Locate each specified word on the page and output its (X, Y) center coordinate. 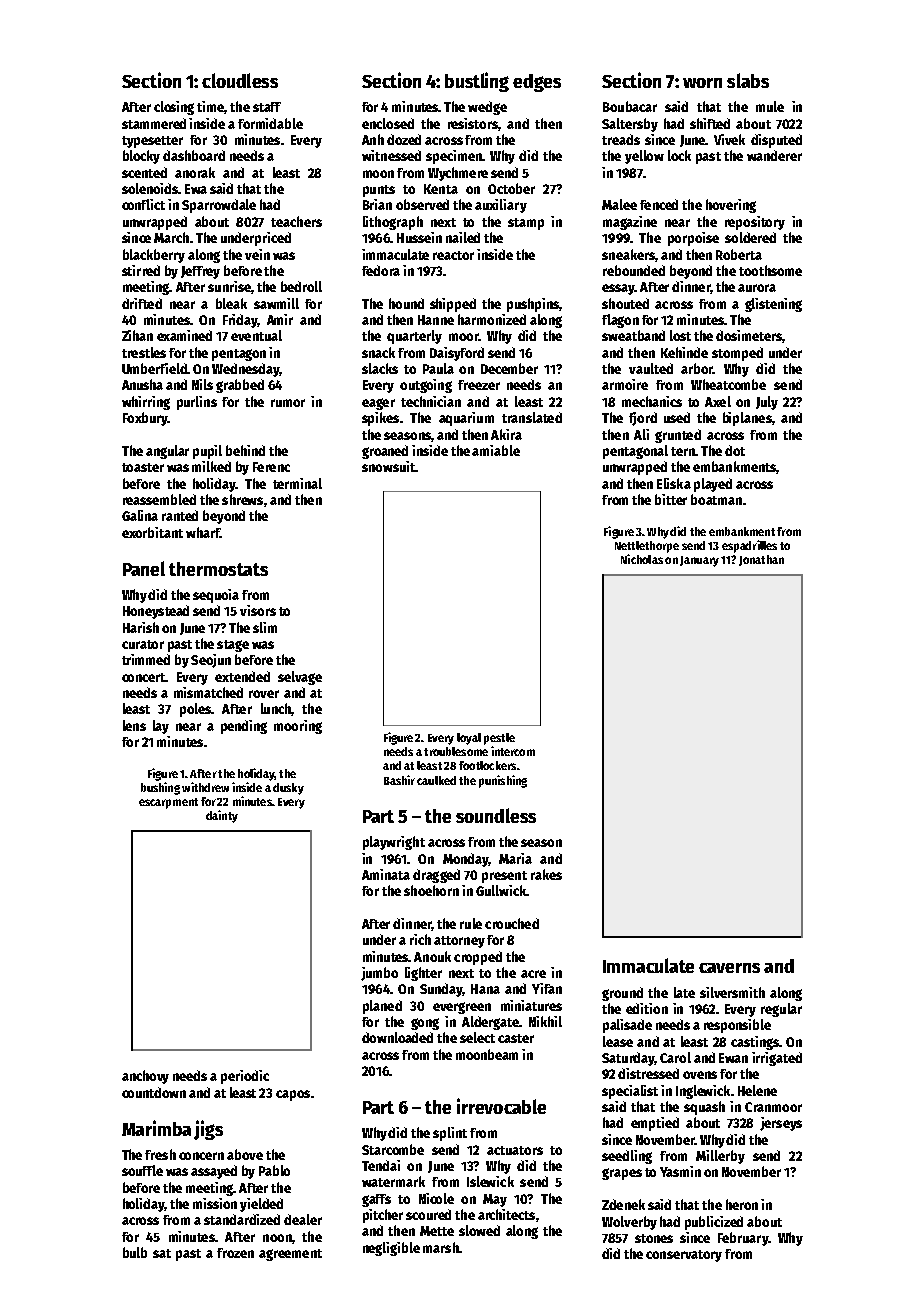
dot (735, 450)
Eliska (674, 483)
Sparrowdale (219, 206)
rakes (546, 874)
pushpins (533, 305)
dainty (222, 816)
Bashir (399, 780)
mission (215, 1203)
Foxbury (145, 419)
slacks (380, 368)
